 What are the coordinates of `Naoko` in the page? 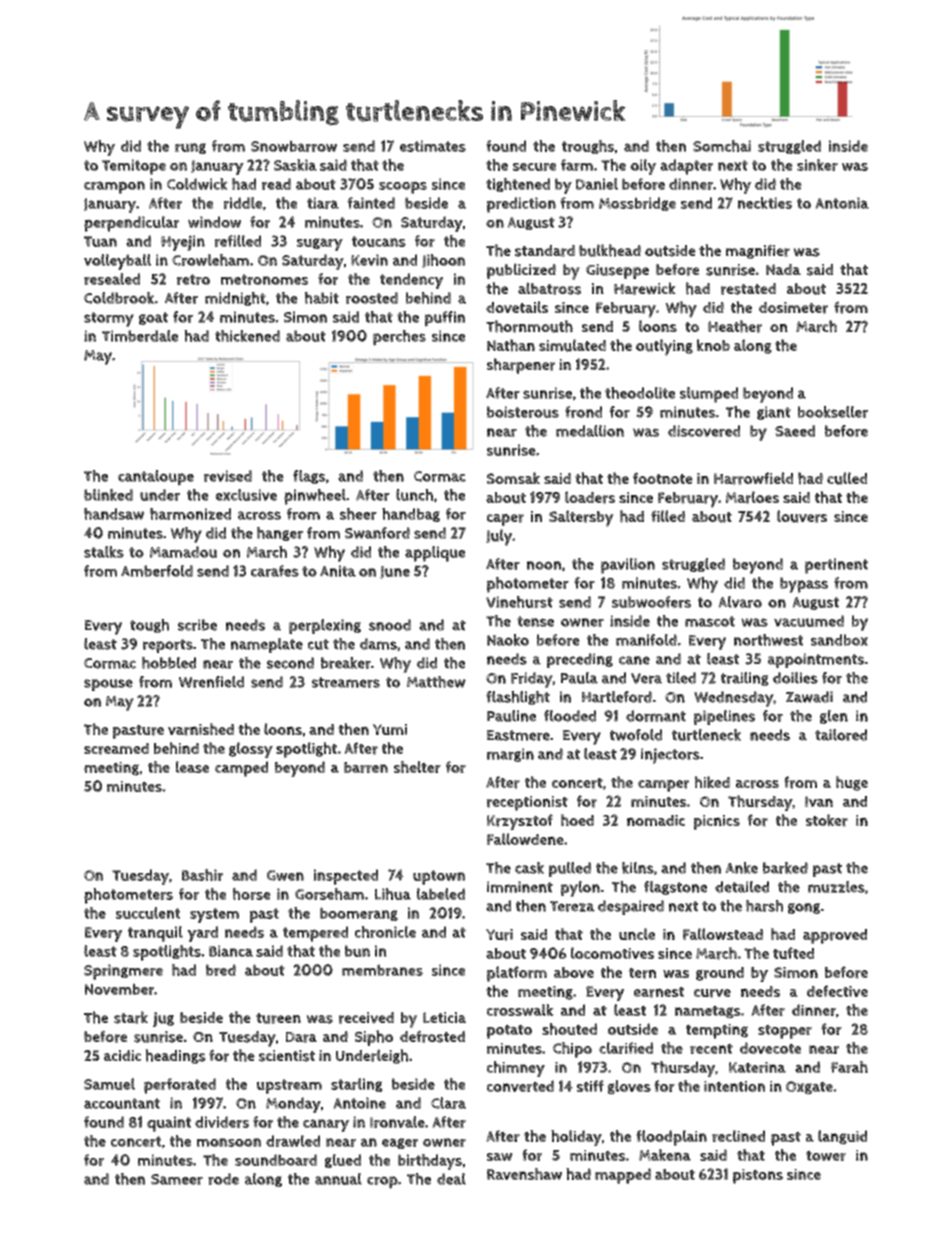 It's located at (508, 640).
